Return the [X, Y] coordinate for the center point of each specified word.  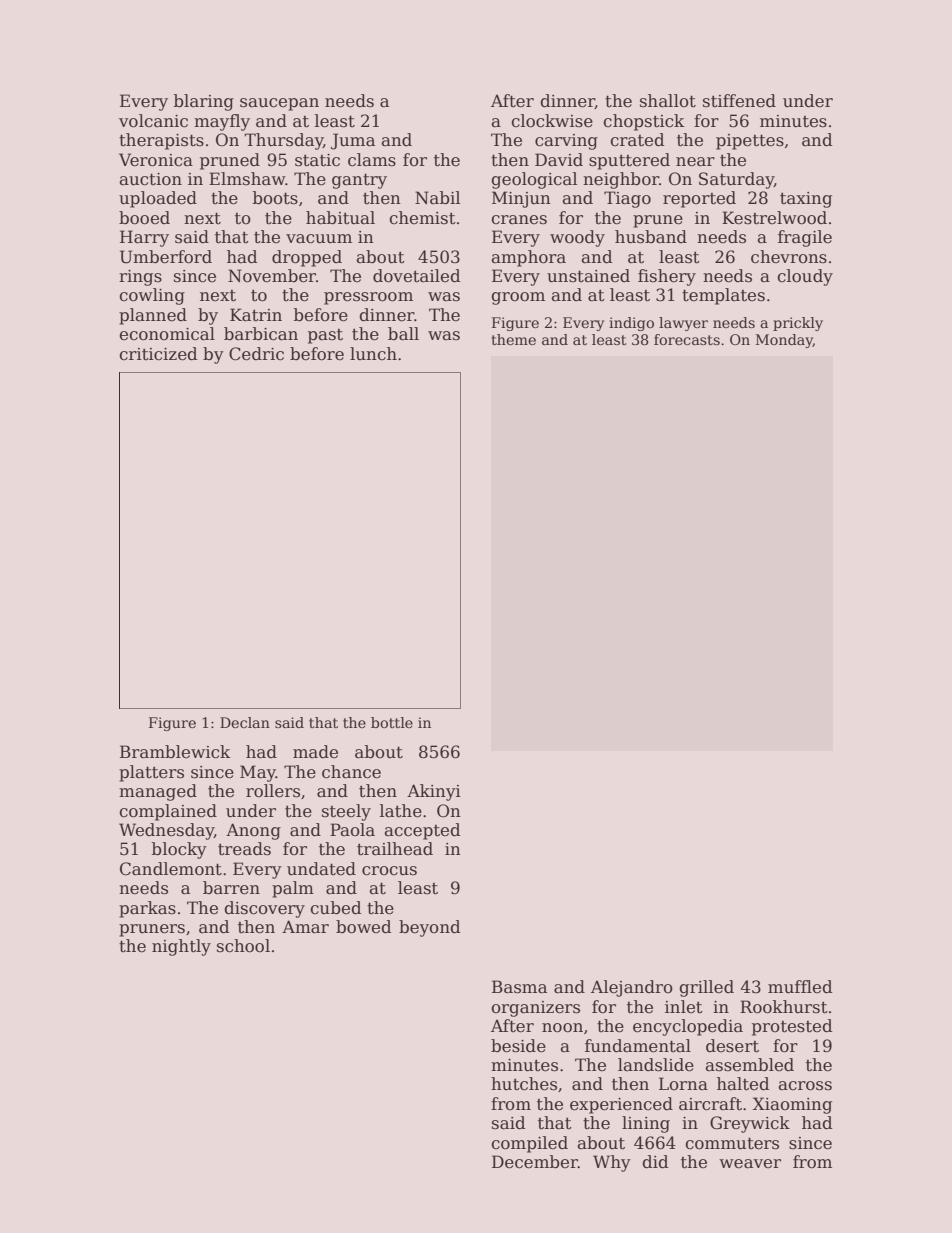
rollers [273, 791]
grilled [706, 988]
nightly [181, 947]
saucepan [279, 104]
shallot [668, 101]
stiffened [739, 101]
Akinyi [434, 792]
